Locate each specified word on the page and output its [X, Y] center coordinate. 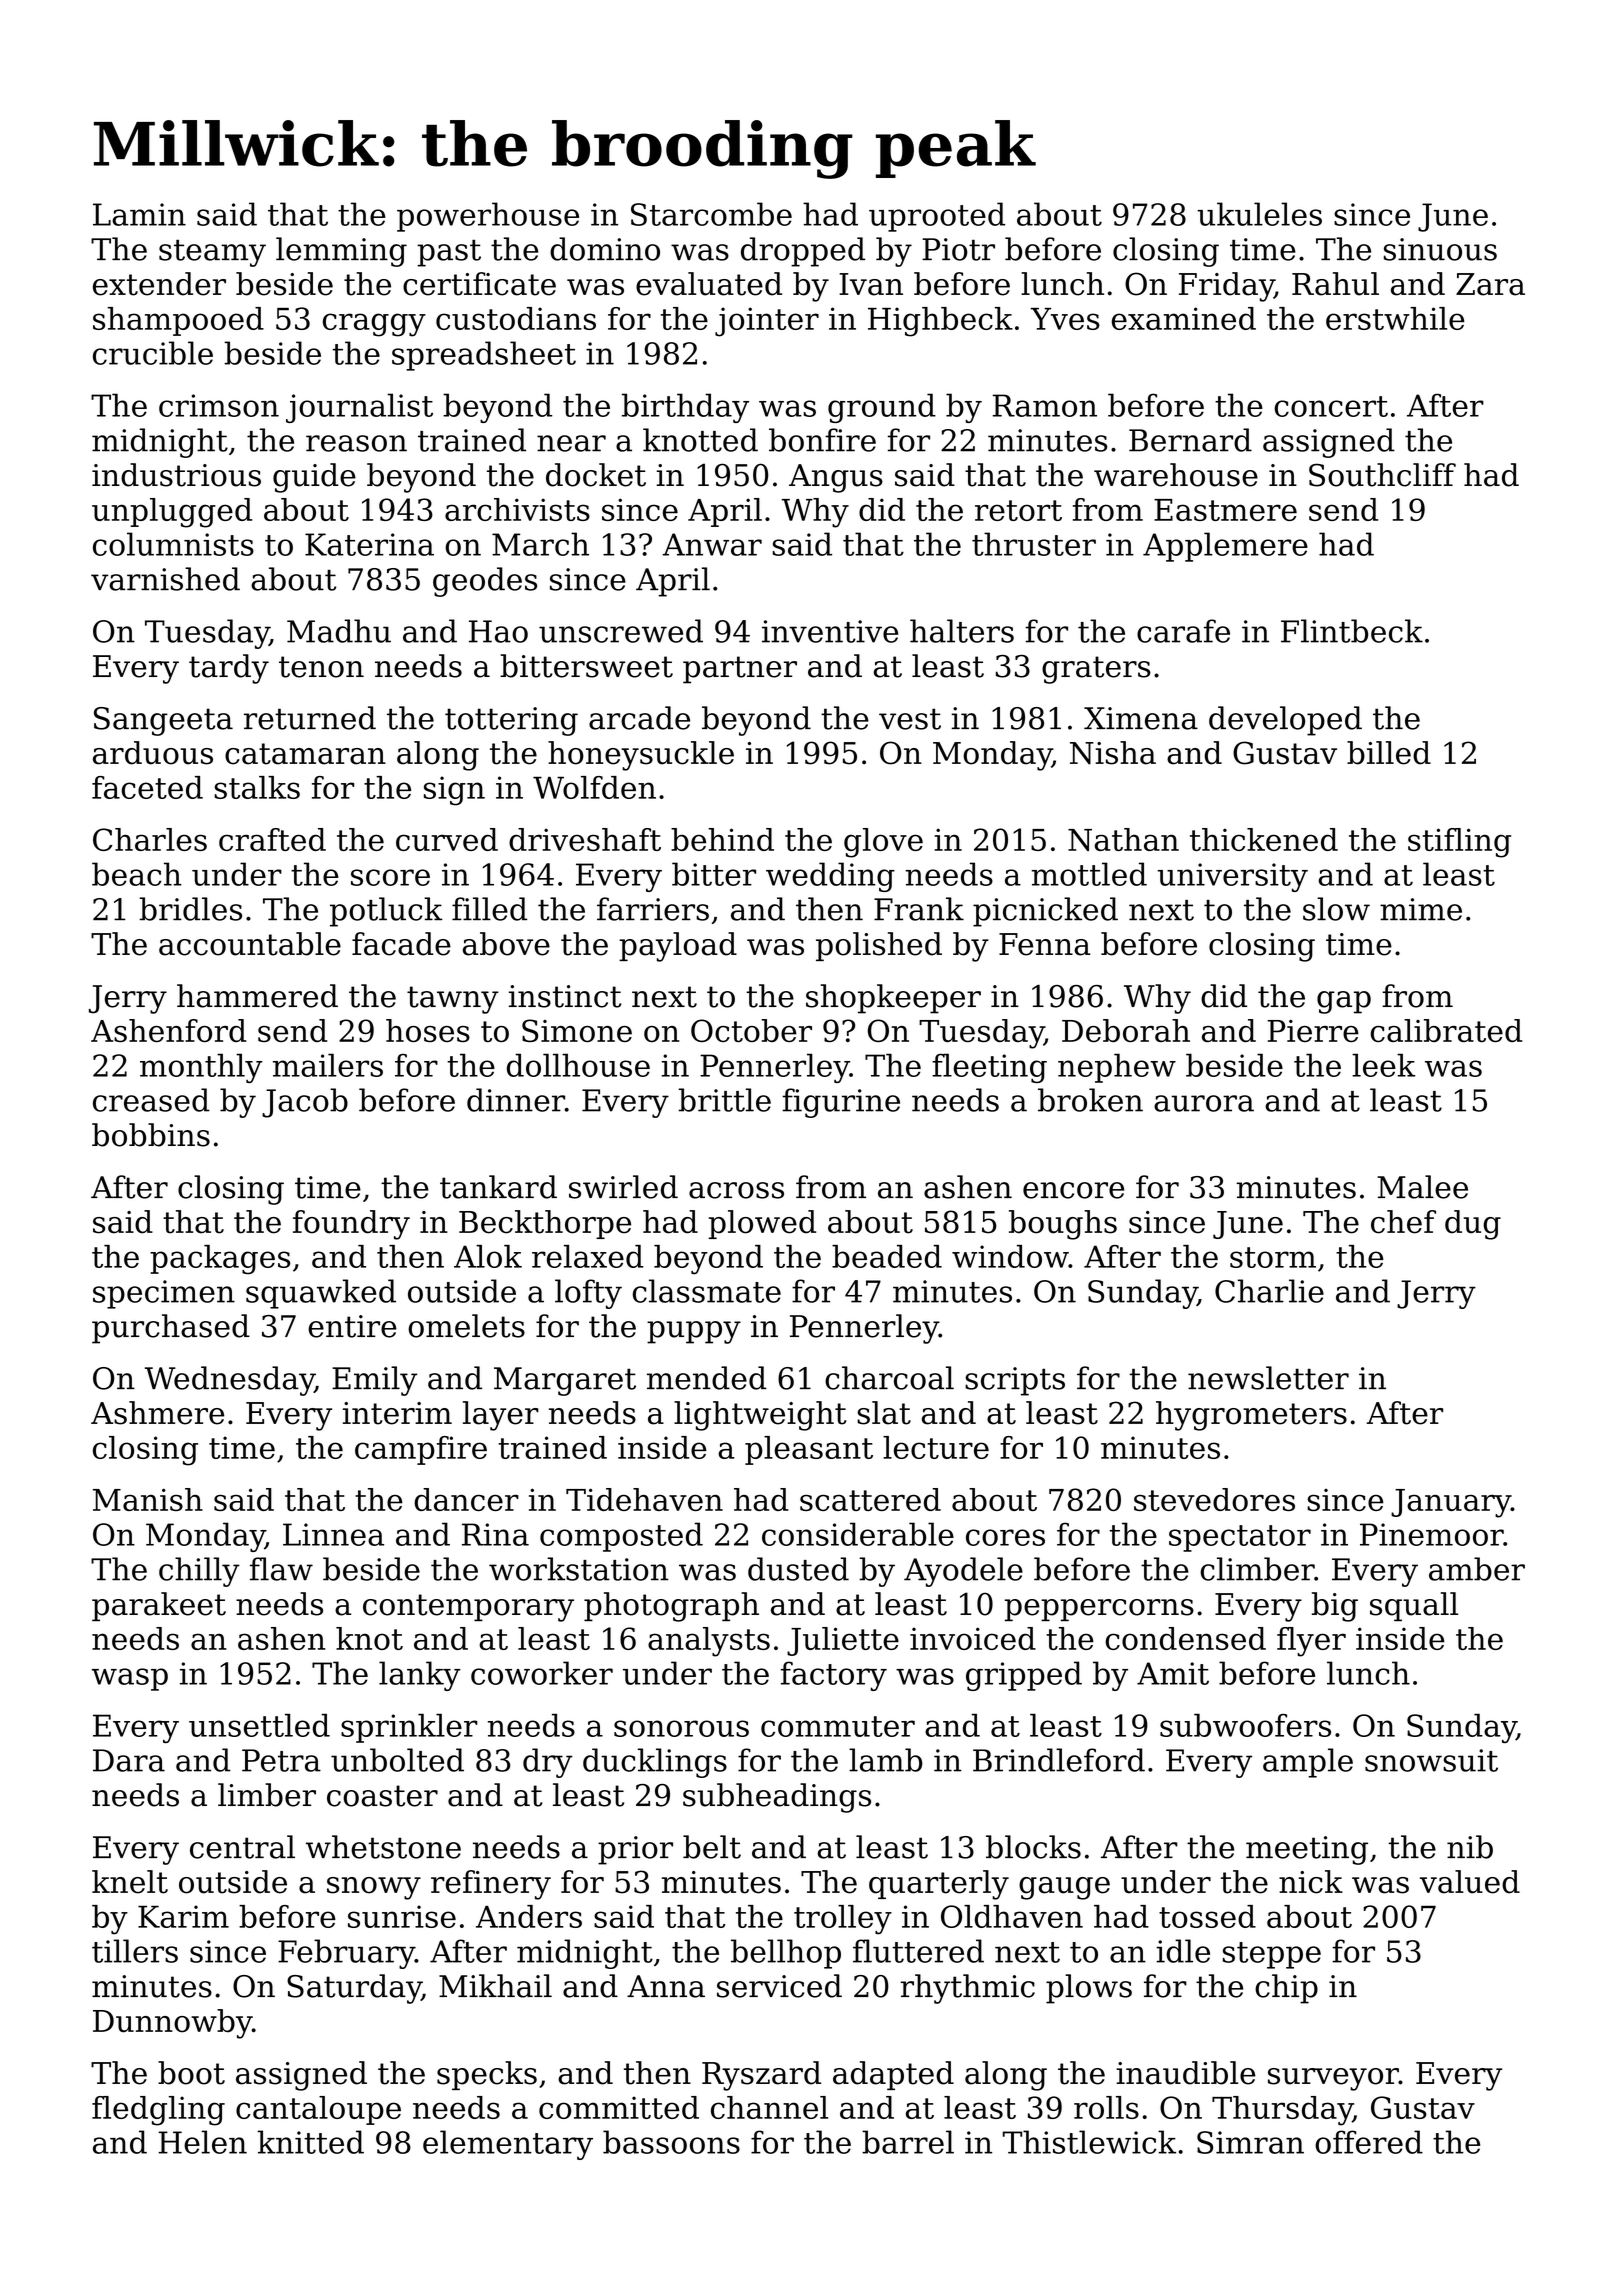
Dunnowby [172, 2024]
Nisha [1113, 753]
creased [151, 1100]
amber [1477, 1569]
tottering [511, 721]
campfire [421, 1450]
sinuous [1440, 249]
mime [1421, 909]
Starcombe [711, 214]
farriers [653, 909]
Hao [498, 631]
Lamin [139, 214]
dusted [798, 1569]
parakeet [159, 1606]
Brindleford [1059, 1760]
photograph [671, 1607]
